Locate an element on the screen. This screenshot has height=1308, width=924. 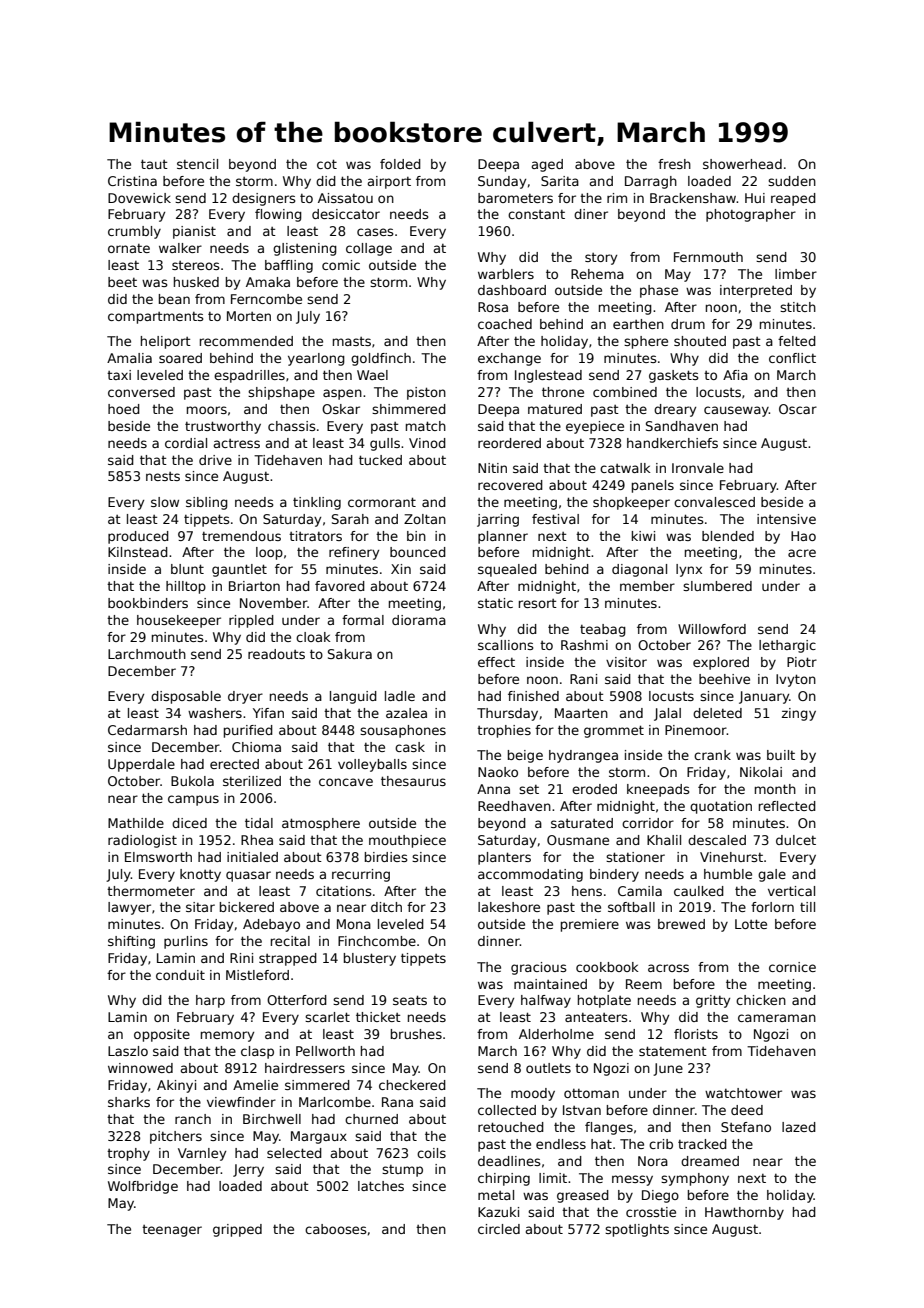
shouted is located at coordinates (700, 341).
